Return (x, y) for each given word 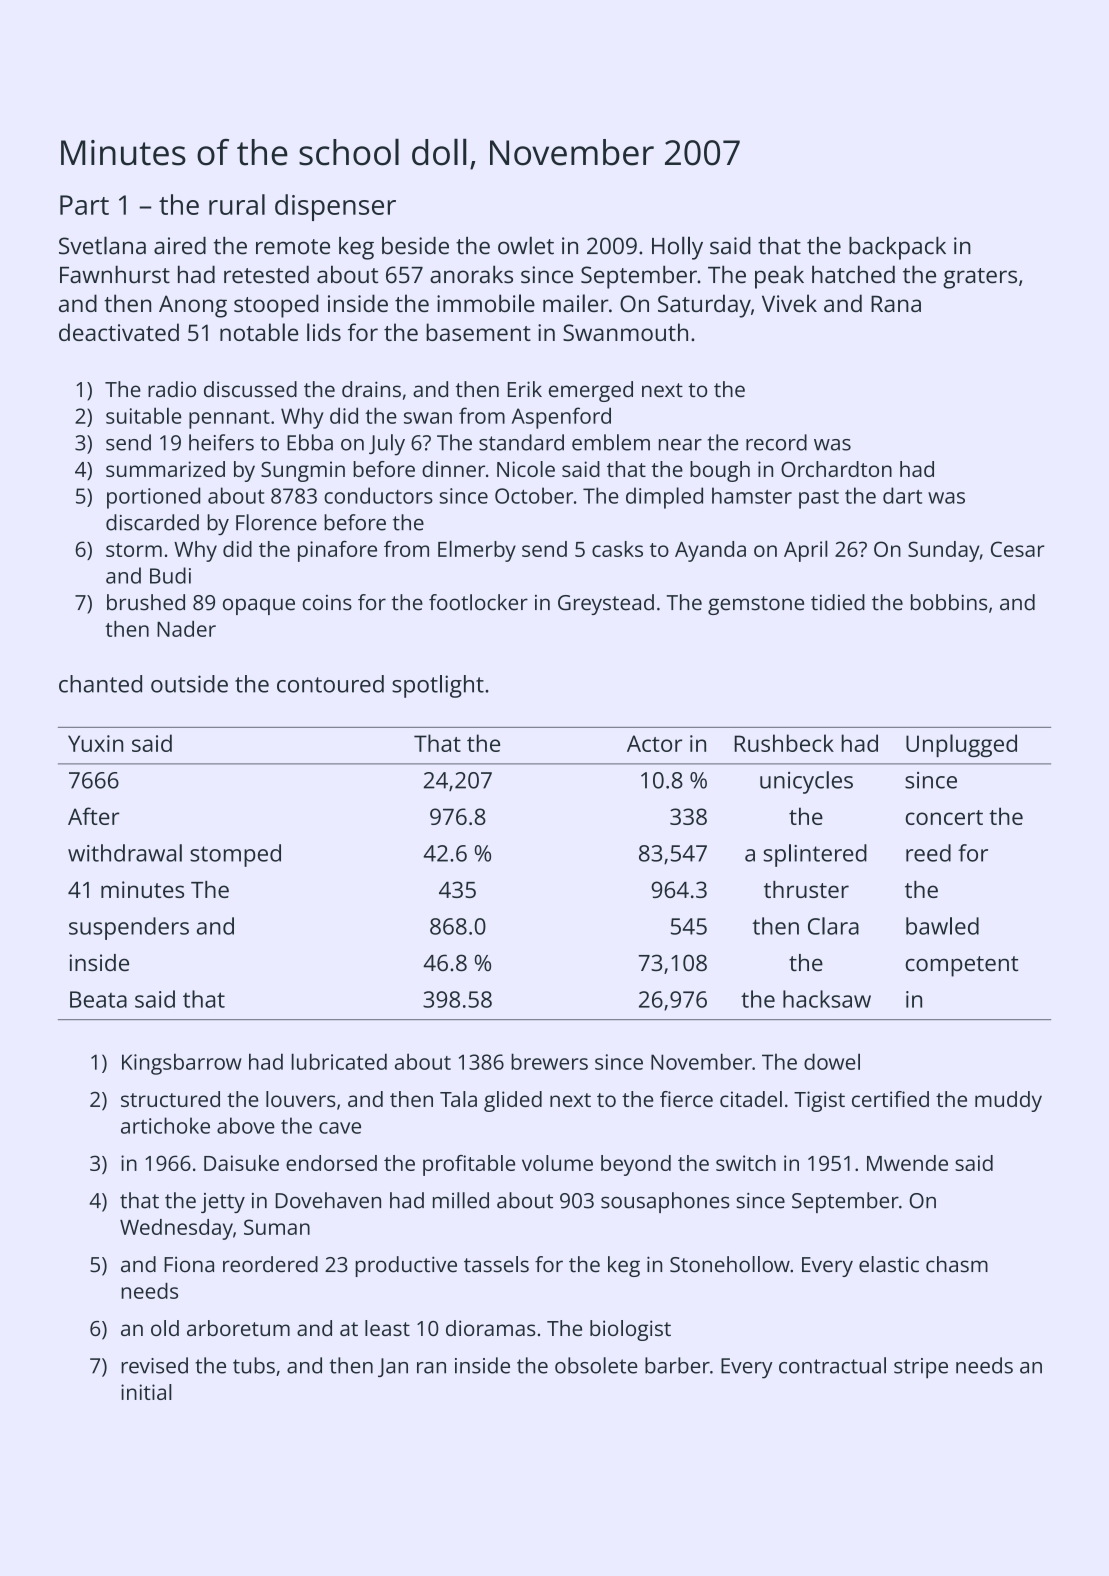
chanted (100, 684)
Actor (654, 743)
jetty (223, 1203)
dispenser (335, 207)
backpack (897, 248)
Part (84, 205)
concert (944, 817)
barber (677, 1365)
